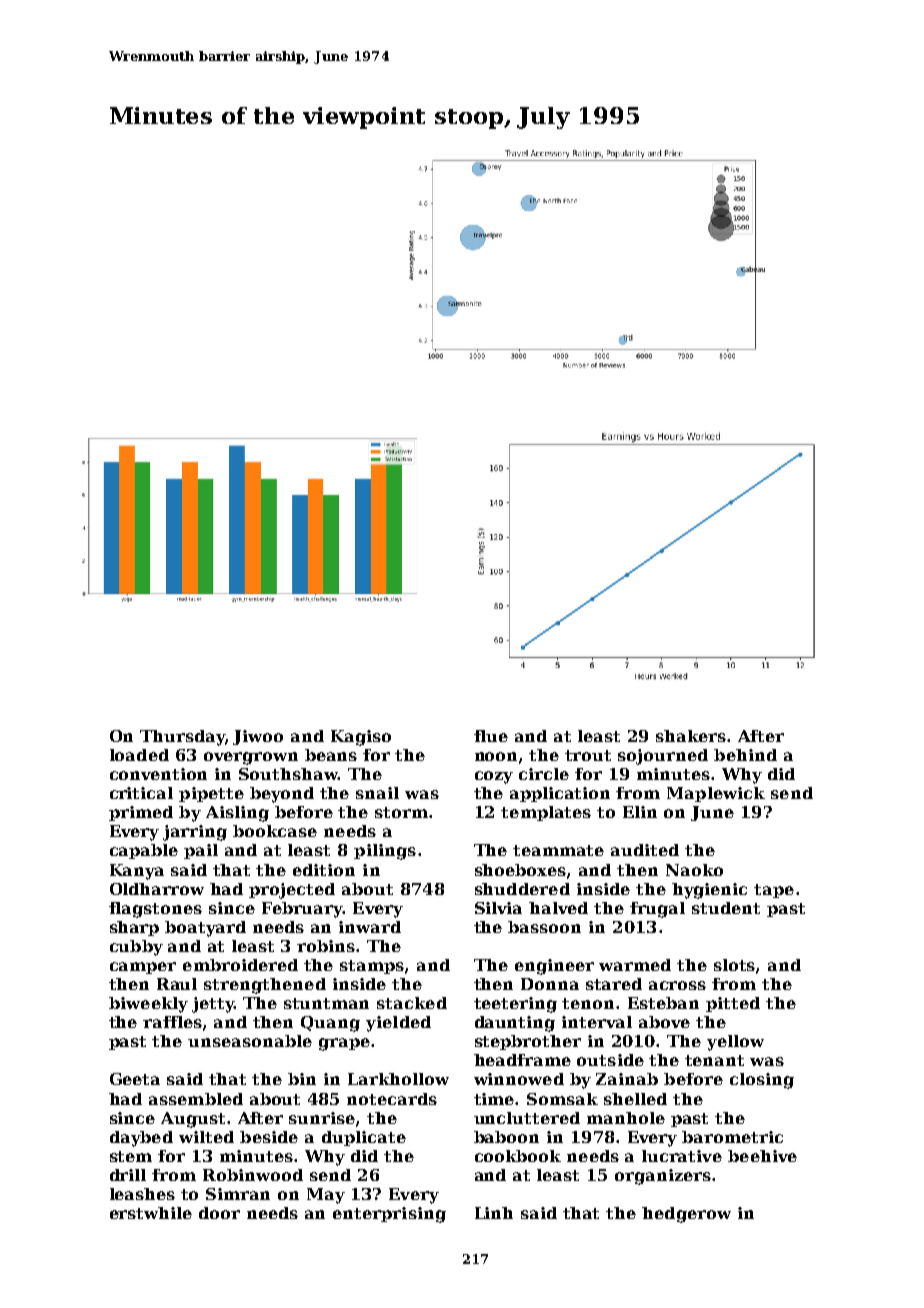 The image size is (924, 1308). Describe the element at coordinates (515, 1005) in the image. I see `teetering` at that location.
